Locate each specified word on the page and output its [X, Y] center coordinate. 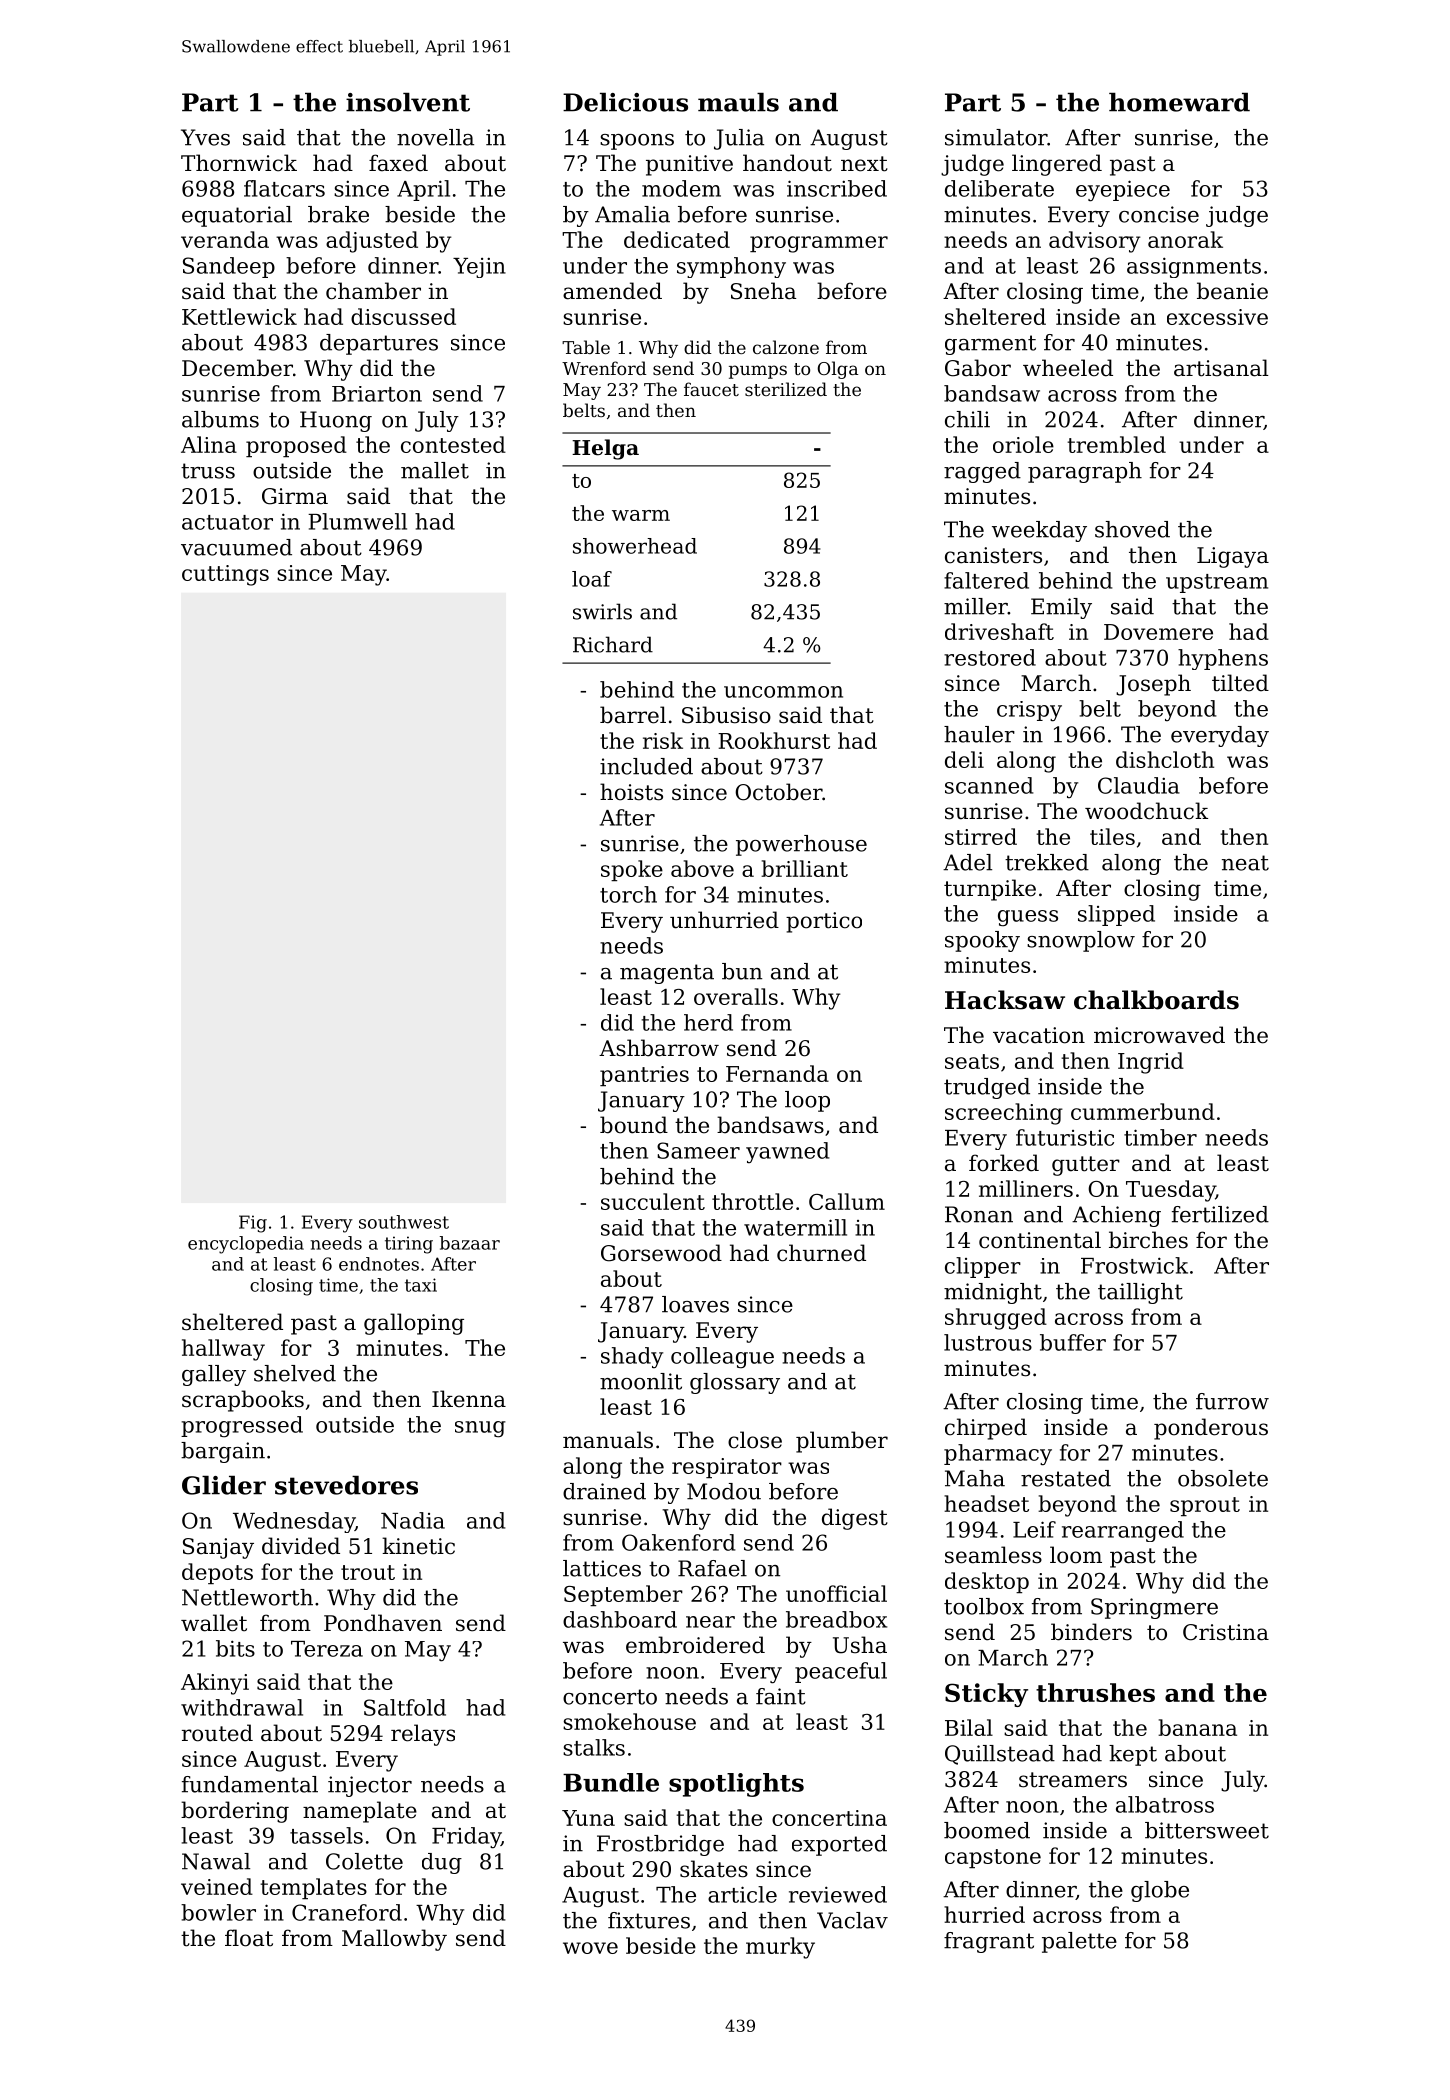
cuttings [225, 575]
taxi [421, 1285]
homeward [1179, 102]
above [702, 868]
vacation [1039, 1035]
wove [590, 1948]
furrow [1232, 1401]
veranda [225, 239]
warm [641, 515]
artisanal [1221, 368]
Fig [253, 1224]
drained [604, 1491]
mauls [738, 102]
